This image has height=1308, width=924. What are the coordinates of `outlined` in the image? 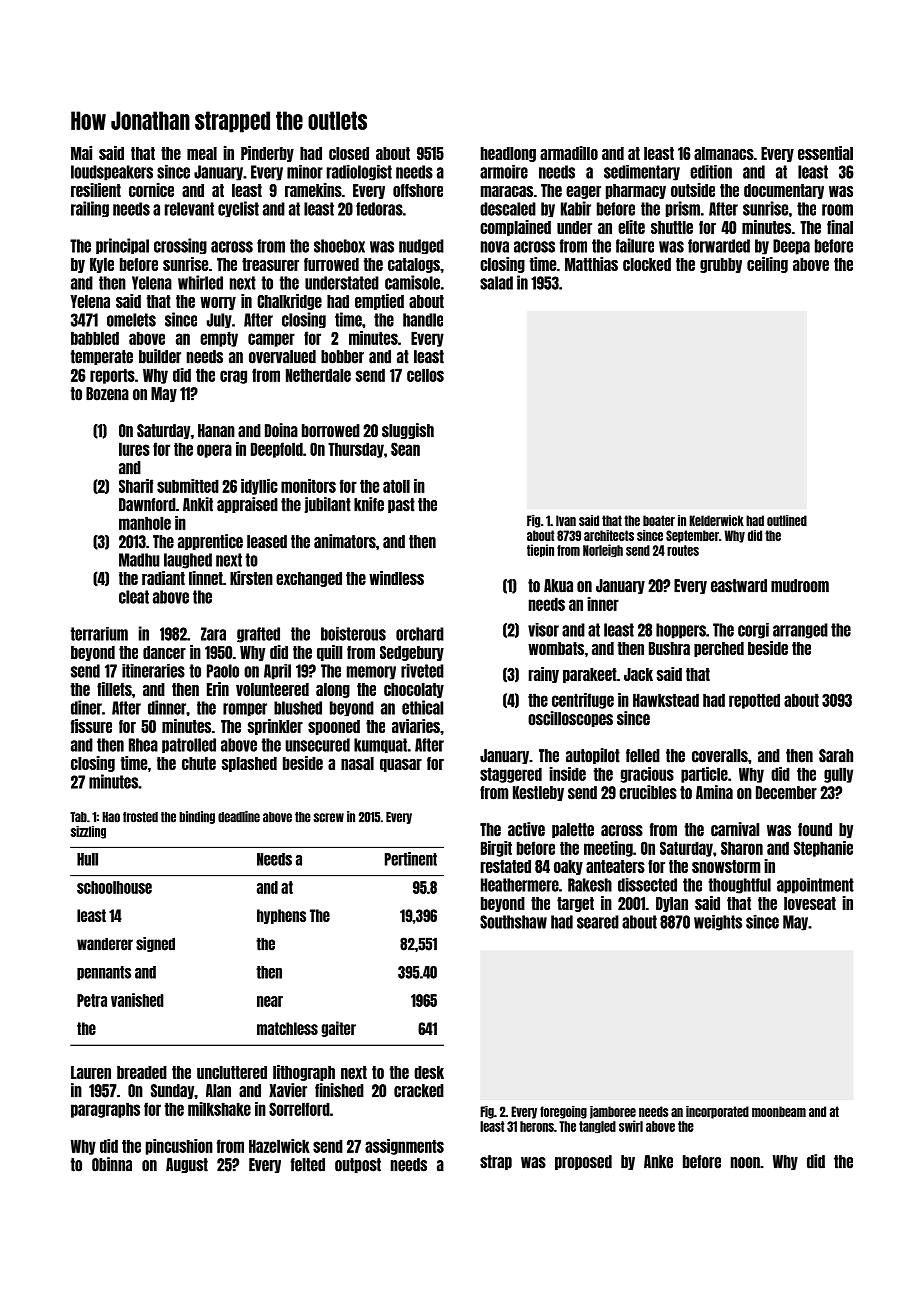 It's located at (787, 520).
